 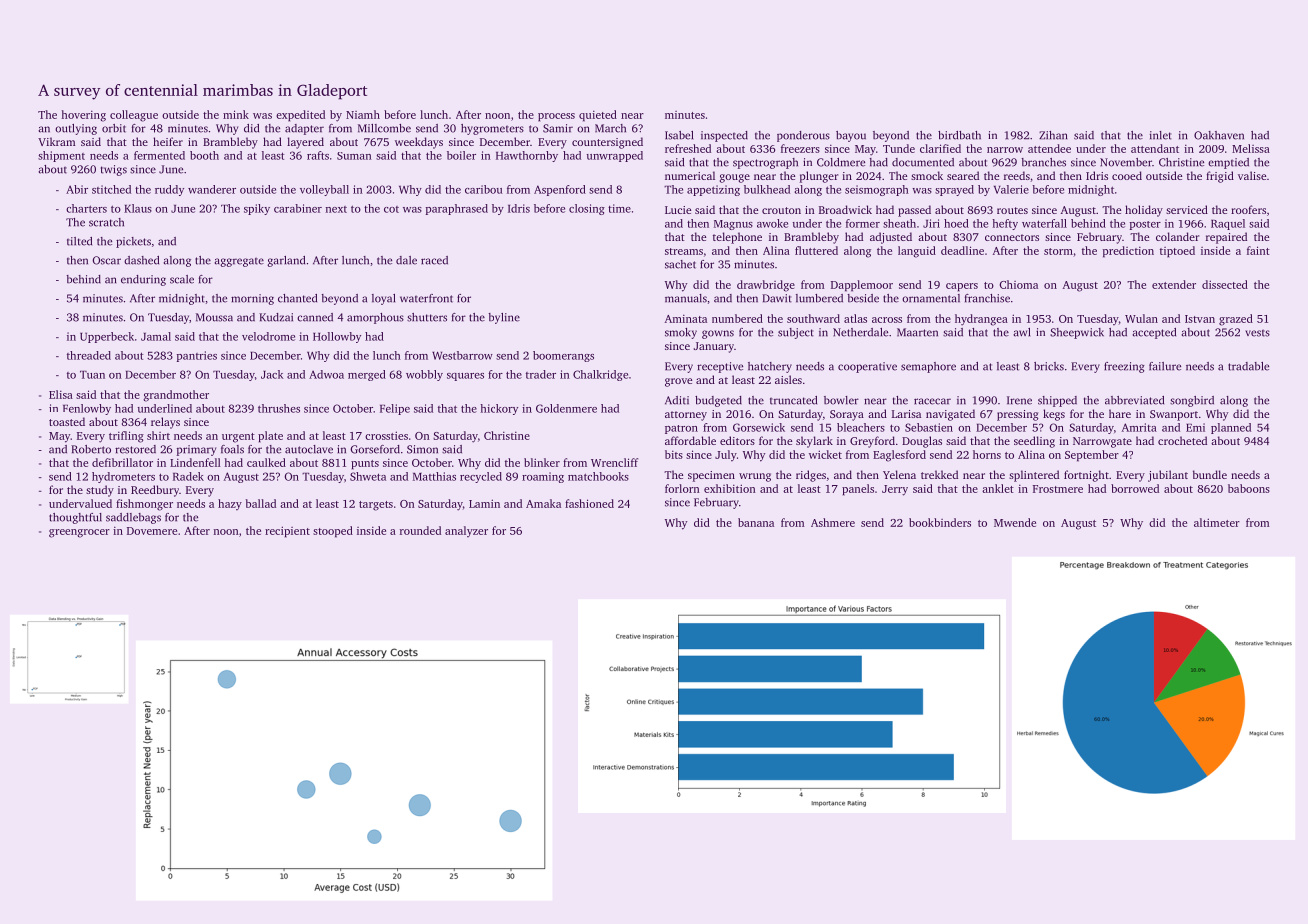 I want to click on morning, so click(x=252, y=299).
